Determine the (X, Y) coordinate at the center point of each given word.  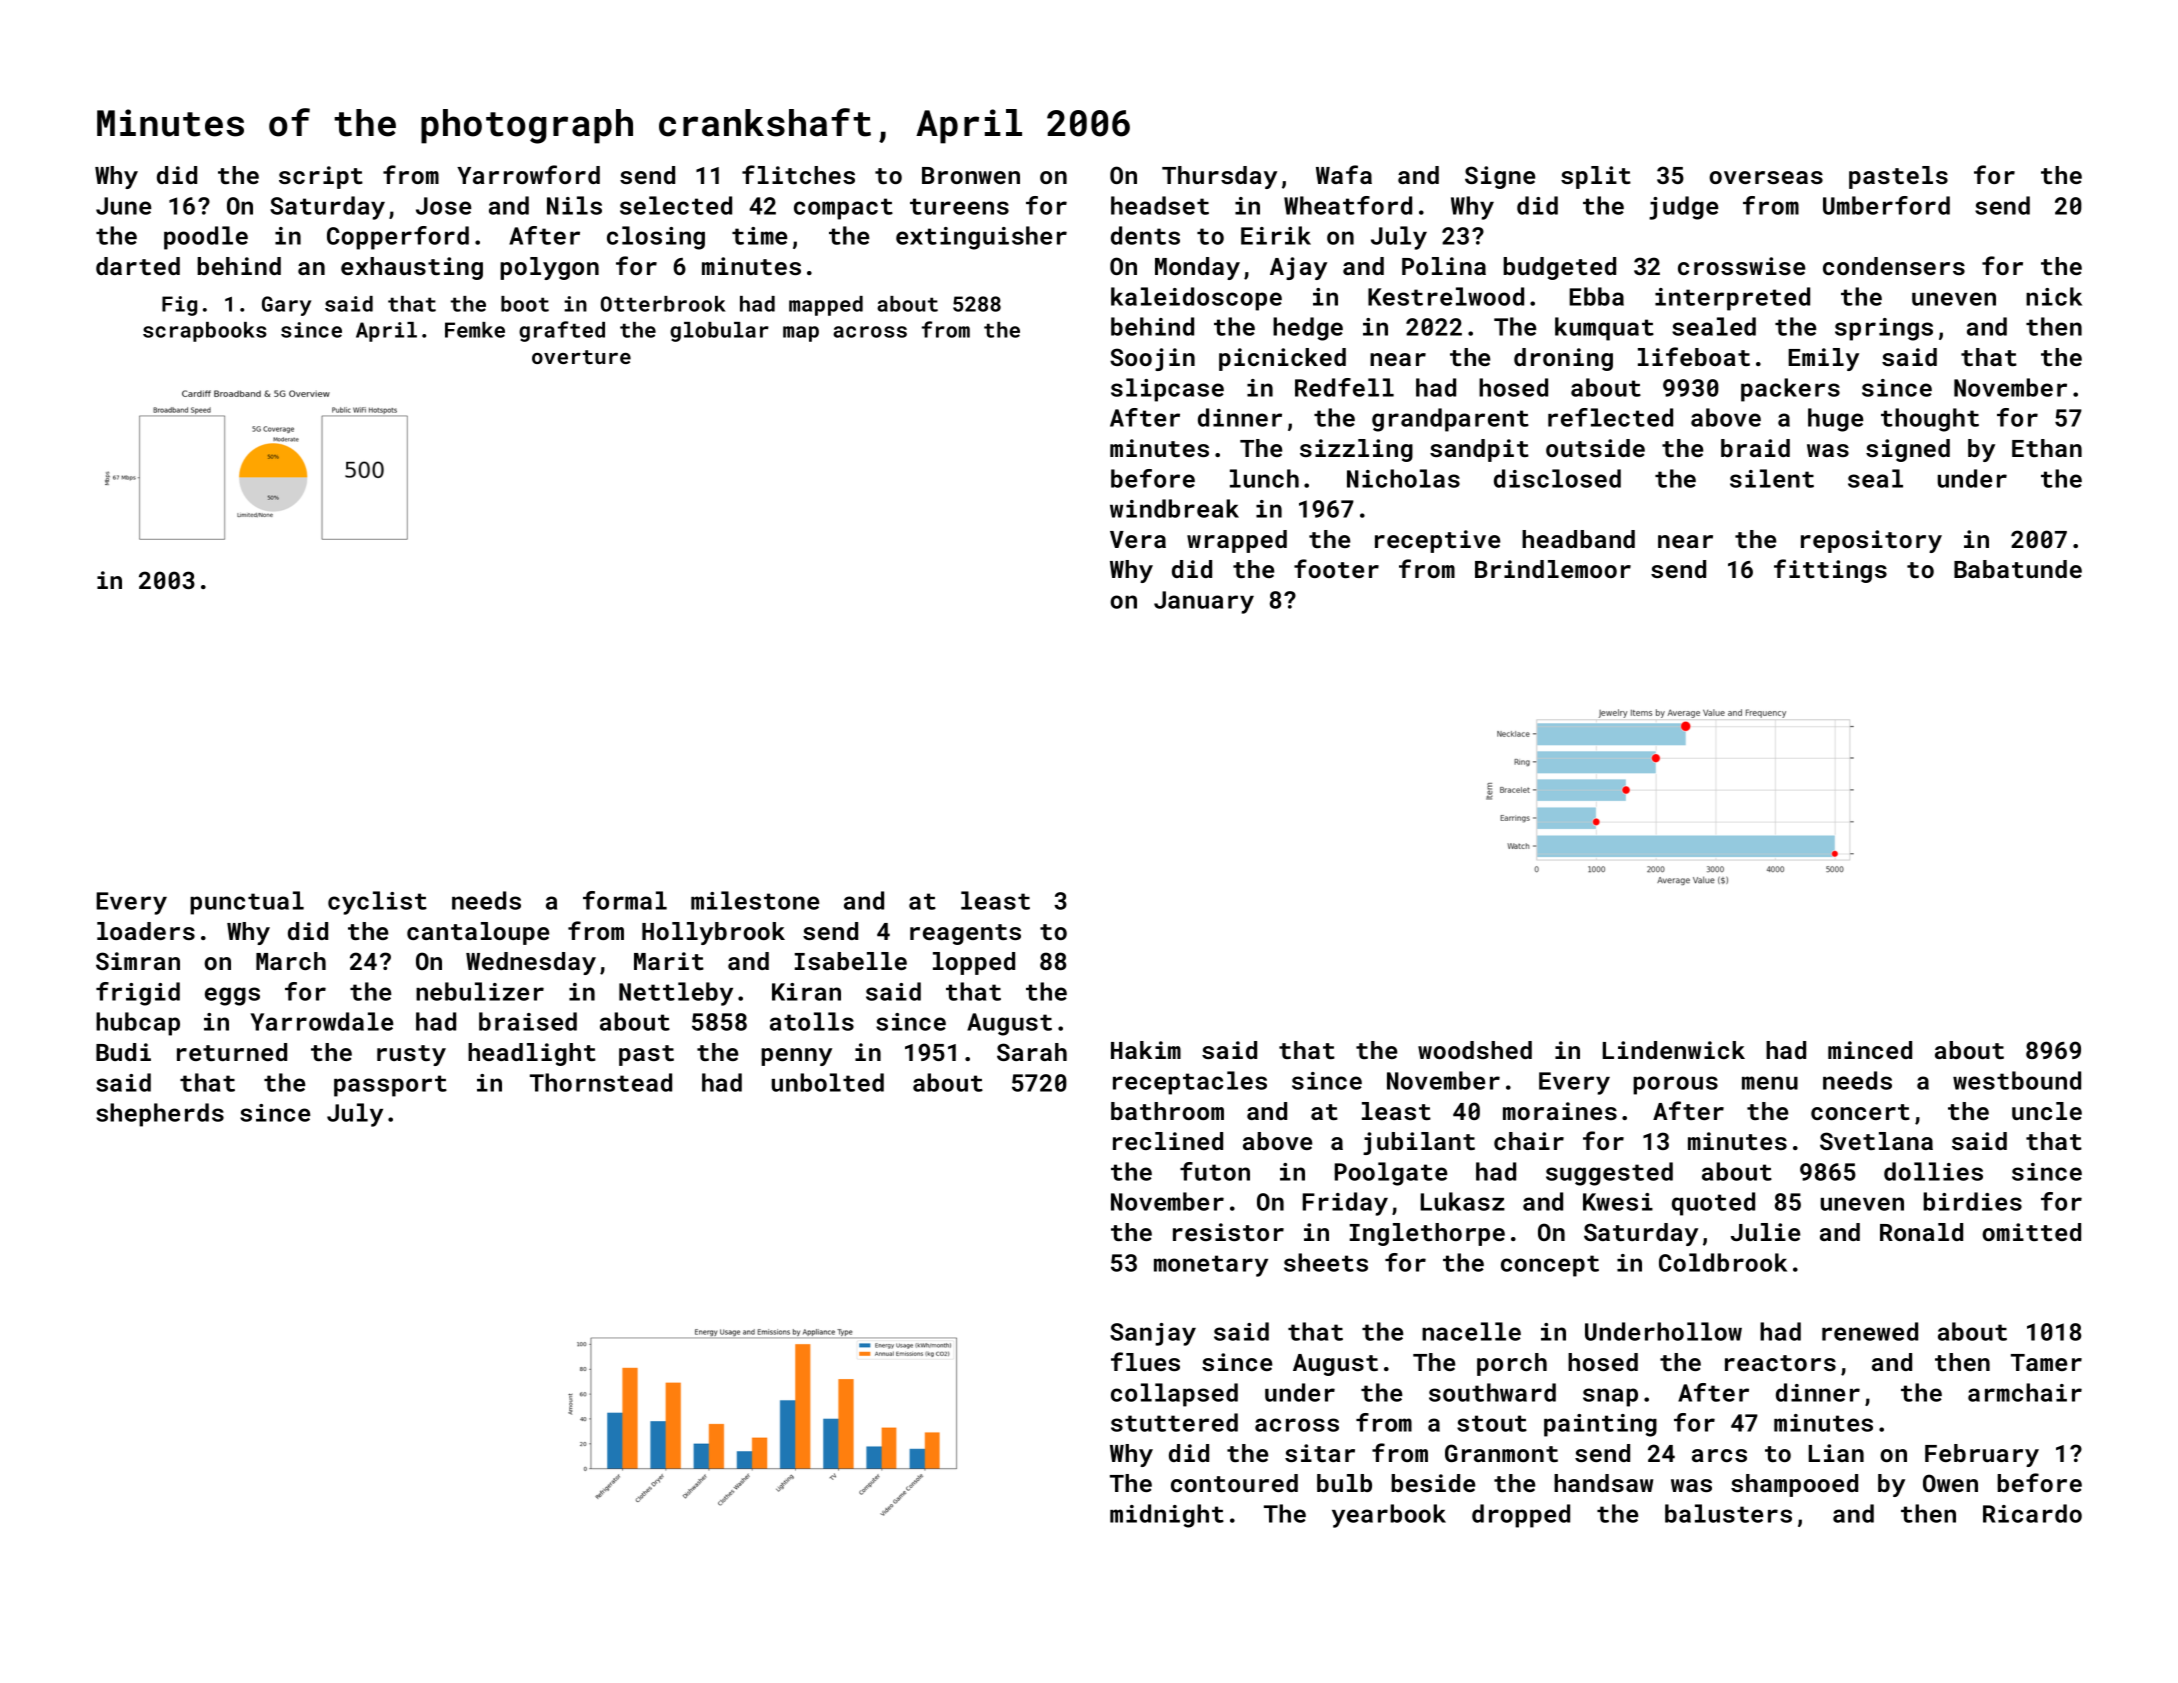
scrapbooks (205, 332)
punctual (247, 903)
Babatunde (2018, 569)
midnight (1167, 1516)
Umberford (1886, 205)
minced (1870, 1050)
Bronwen (971, 175)
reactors (1780, 1363)
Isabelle (851, 961)
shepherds (160, 1115)
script (321, 177)
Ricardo (2032, 1513)
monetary (1211, 1266)
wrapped (1237, 541)
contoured (1234, 1483)
